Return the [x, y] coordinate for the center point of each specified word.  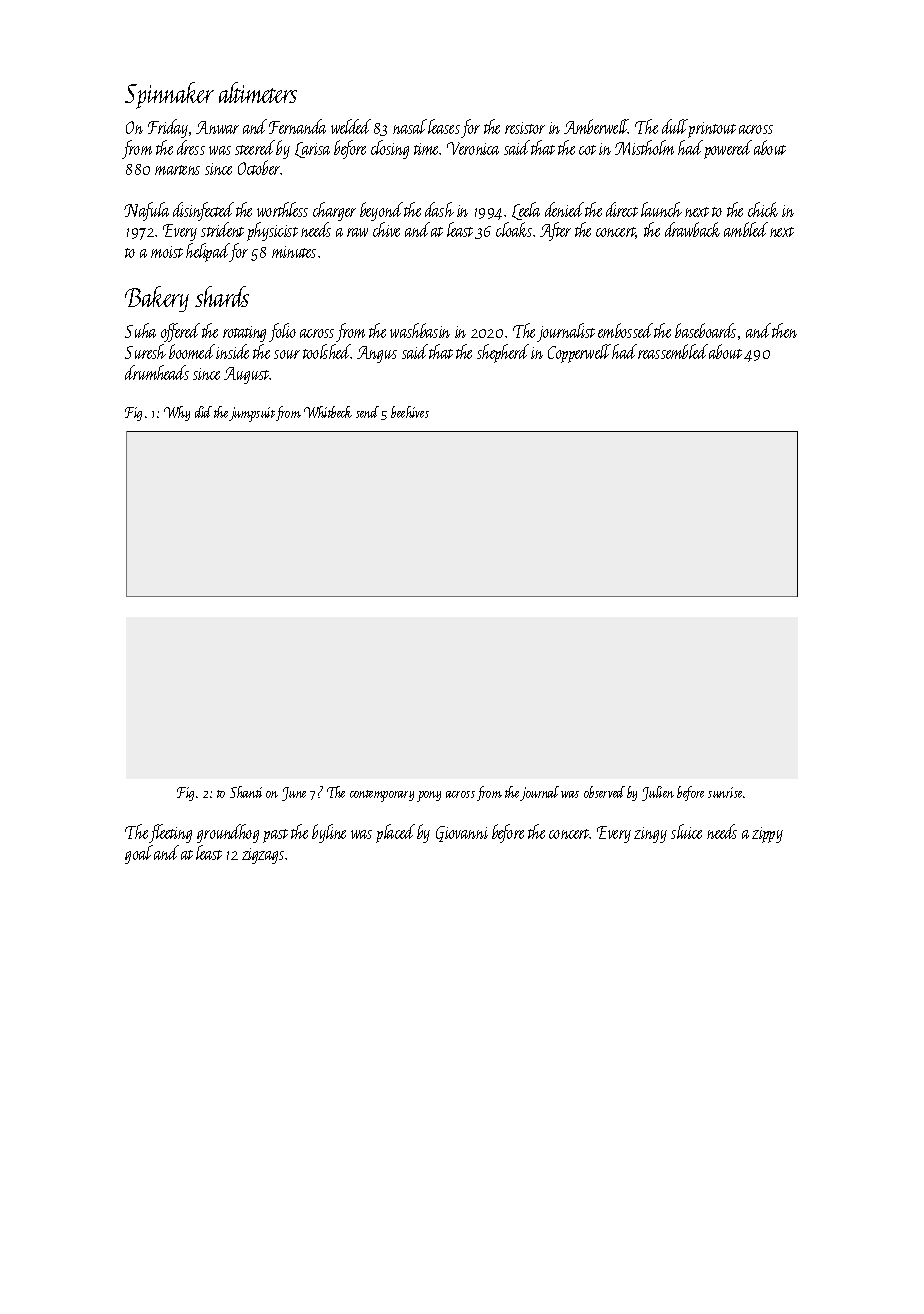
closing [390, 149]
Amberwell [596, 126]
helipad [208, 252]
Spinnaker [169, 95]
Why [177, 413]
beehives [410, 412]
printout [712, 130]
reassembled [673, 351]
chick [763, 209]
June [294, 794]
